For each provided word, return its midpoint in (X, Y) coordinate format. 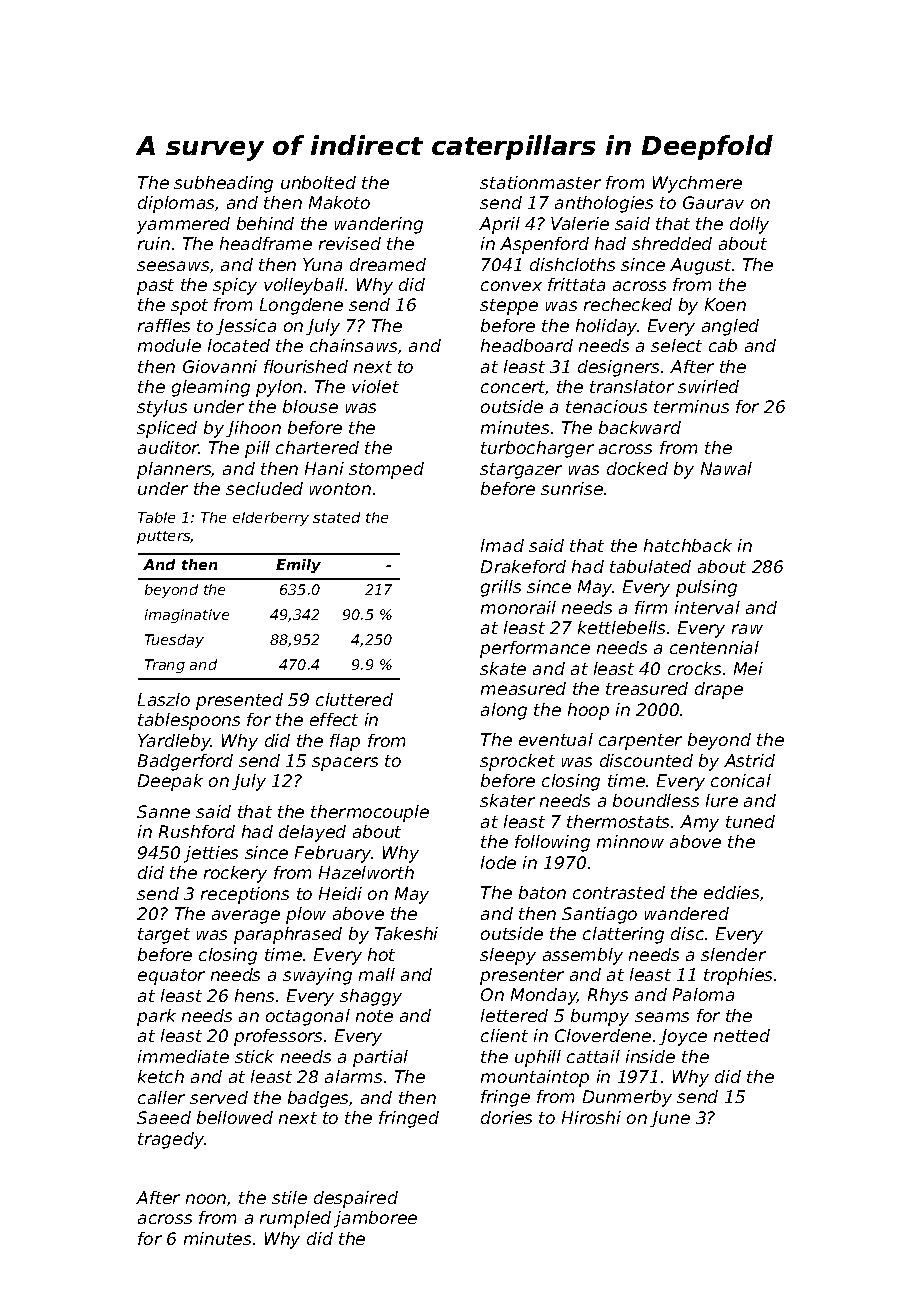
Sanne (163, 811)
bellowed (235, 1117)
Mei (748, 668)
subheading (223, 184)
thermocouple (370, 813)
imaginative (187, 616)
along (504, 711)
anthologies (604, 204)
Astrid (749, 760)
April (499, 225)
